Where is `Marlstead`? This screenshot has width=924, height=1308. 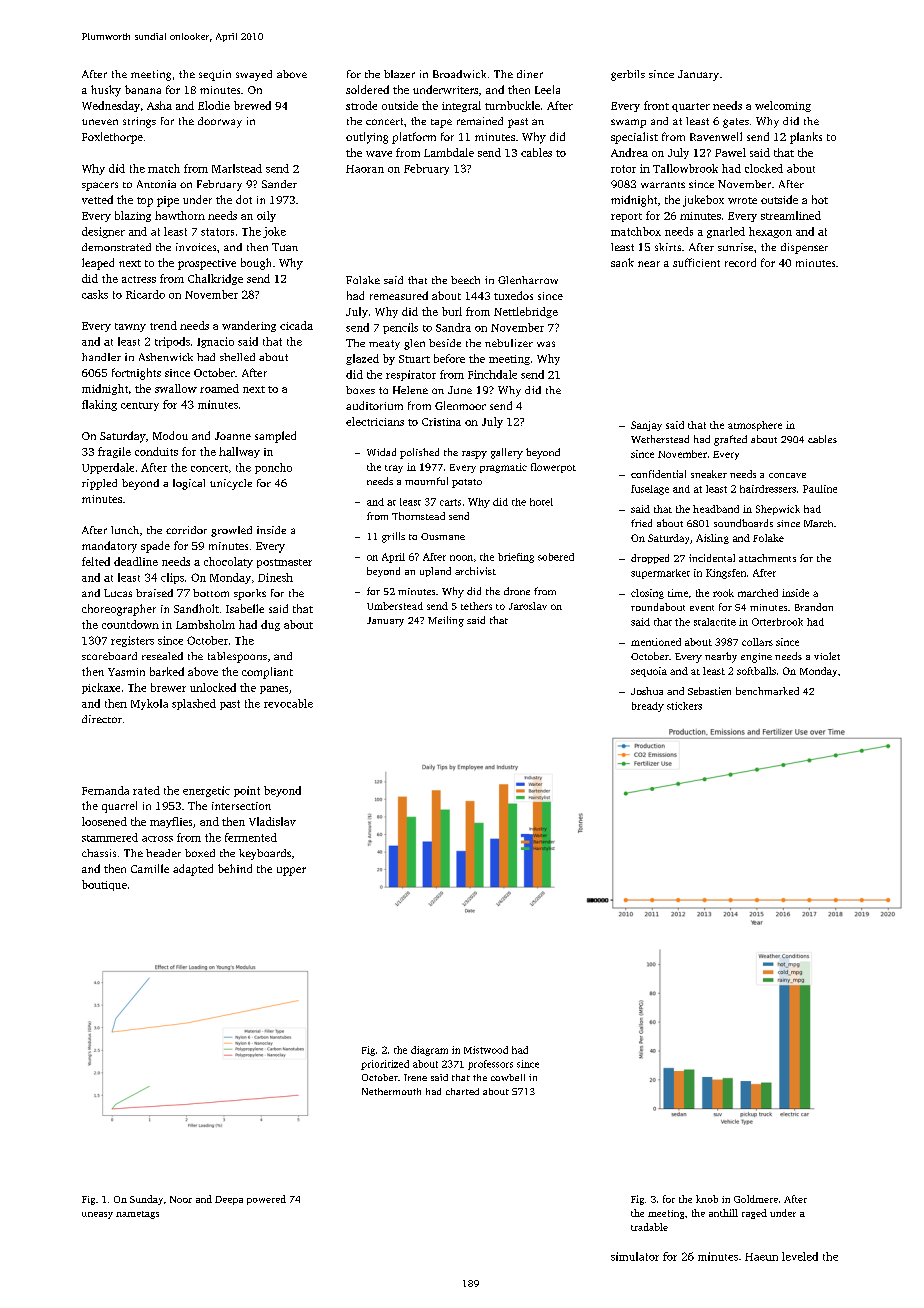
Marlstead is located at coordinates (237, 168).
